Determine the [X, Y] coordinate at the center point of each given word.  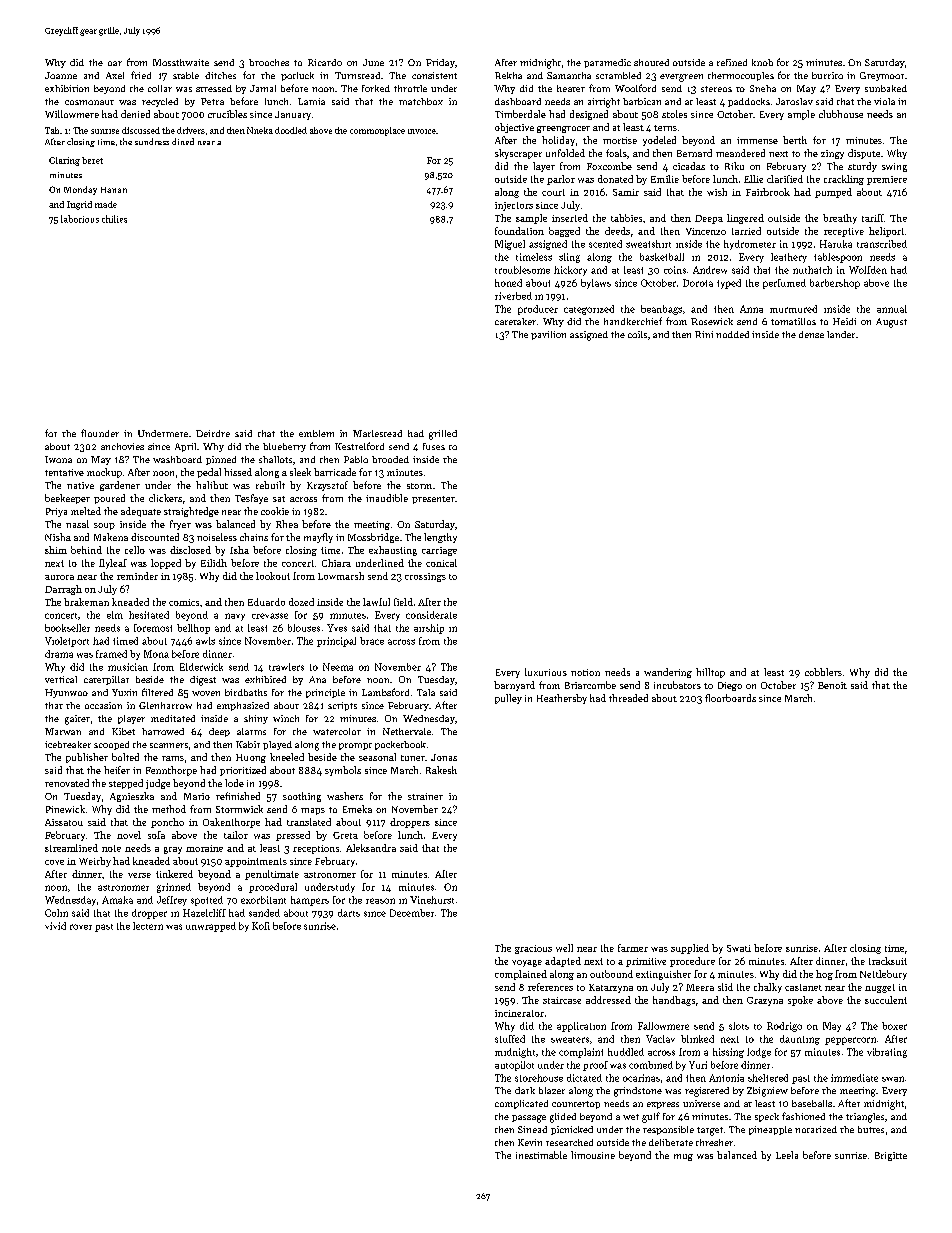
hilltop [710, 673]
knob [762, 62]
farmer [633, 948]
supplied [690, 949]
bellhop [193, 629]
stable [186, 75]
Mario [197, 796]
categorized [589, 310]
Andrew [710, 270]
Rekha [508, 75]
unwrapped [211, 927]
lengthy [440, 538]
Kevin [530, 1142]
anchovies [122, 446]
